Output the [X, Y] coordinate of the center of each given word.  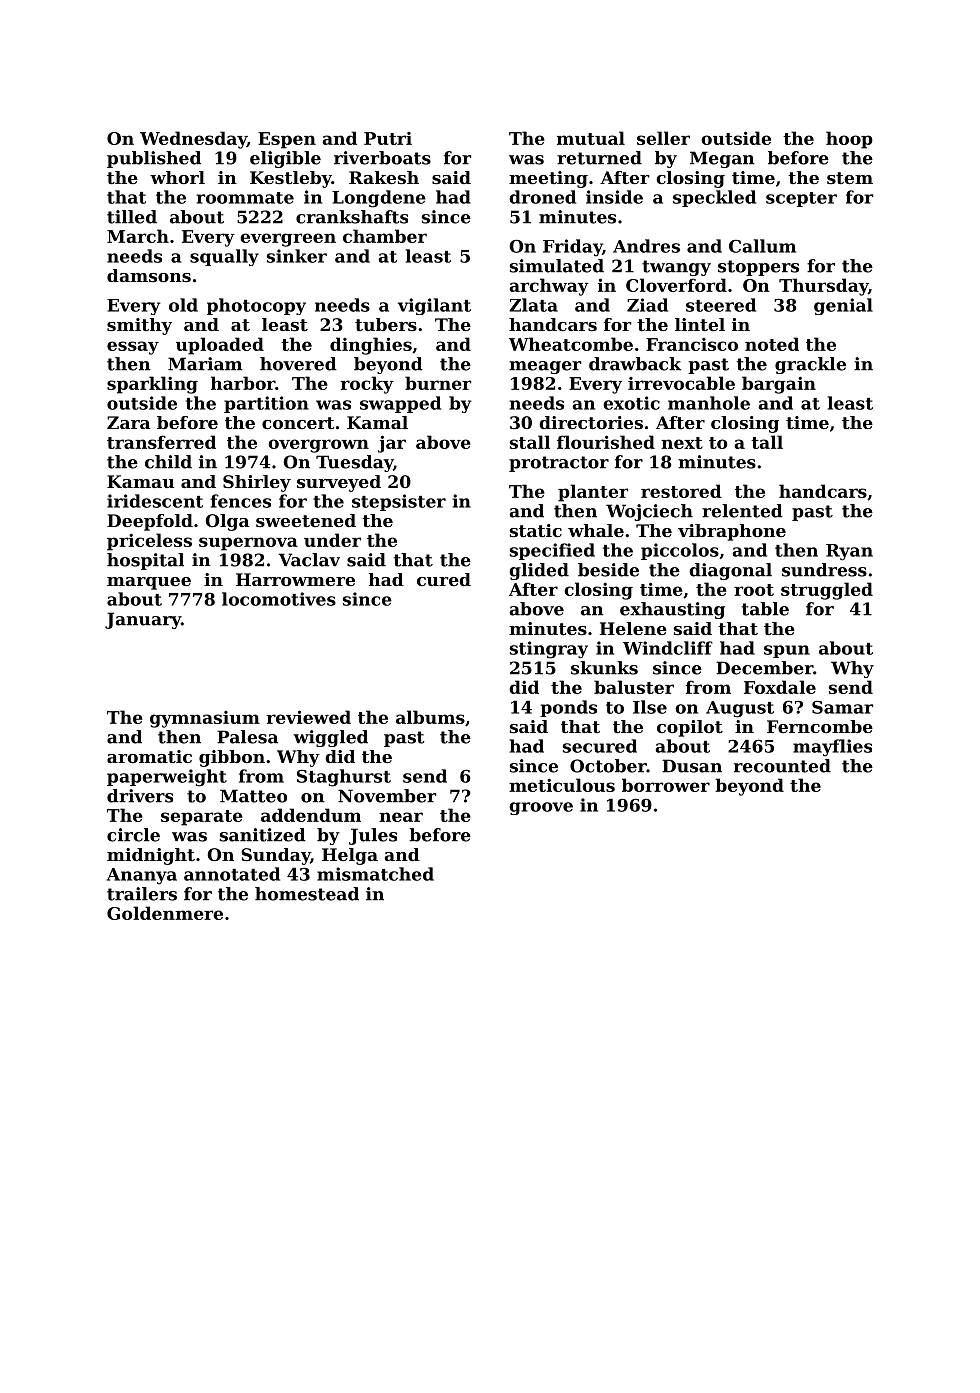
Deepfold [150, 522]
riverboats [382, 158]
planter [593, 493]
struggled [827, 591]
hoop [849, 140]
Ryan [849, 552]
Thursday [823, 287]
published [154, 159]
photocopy [256, 306]
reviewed [309, 717]
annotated [232, 874]
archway [549, 287]
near [401, 817]
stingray [549, 650]
